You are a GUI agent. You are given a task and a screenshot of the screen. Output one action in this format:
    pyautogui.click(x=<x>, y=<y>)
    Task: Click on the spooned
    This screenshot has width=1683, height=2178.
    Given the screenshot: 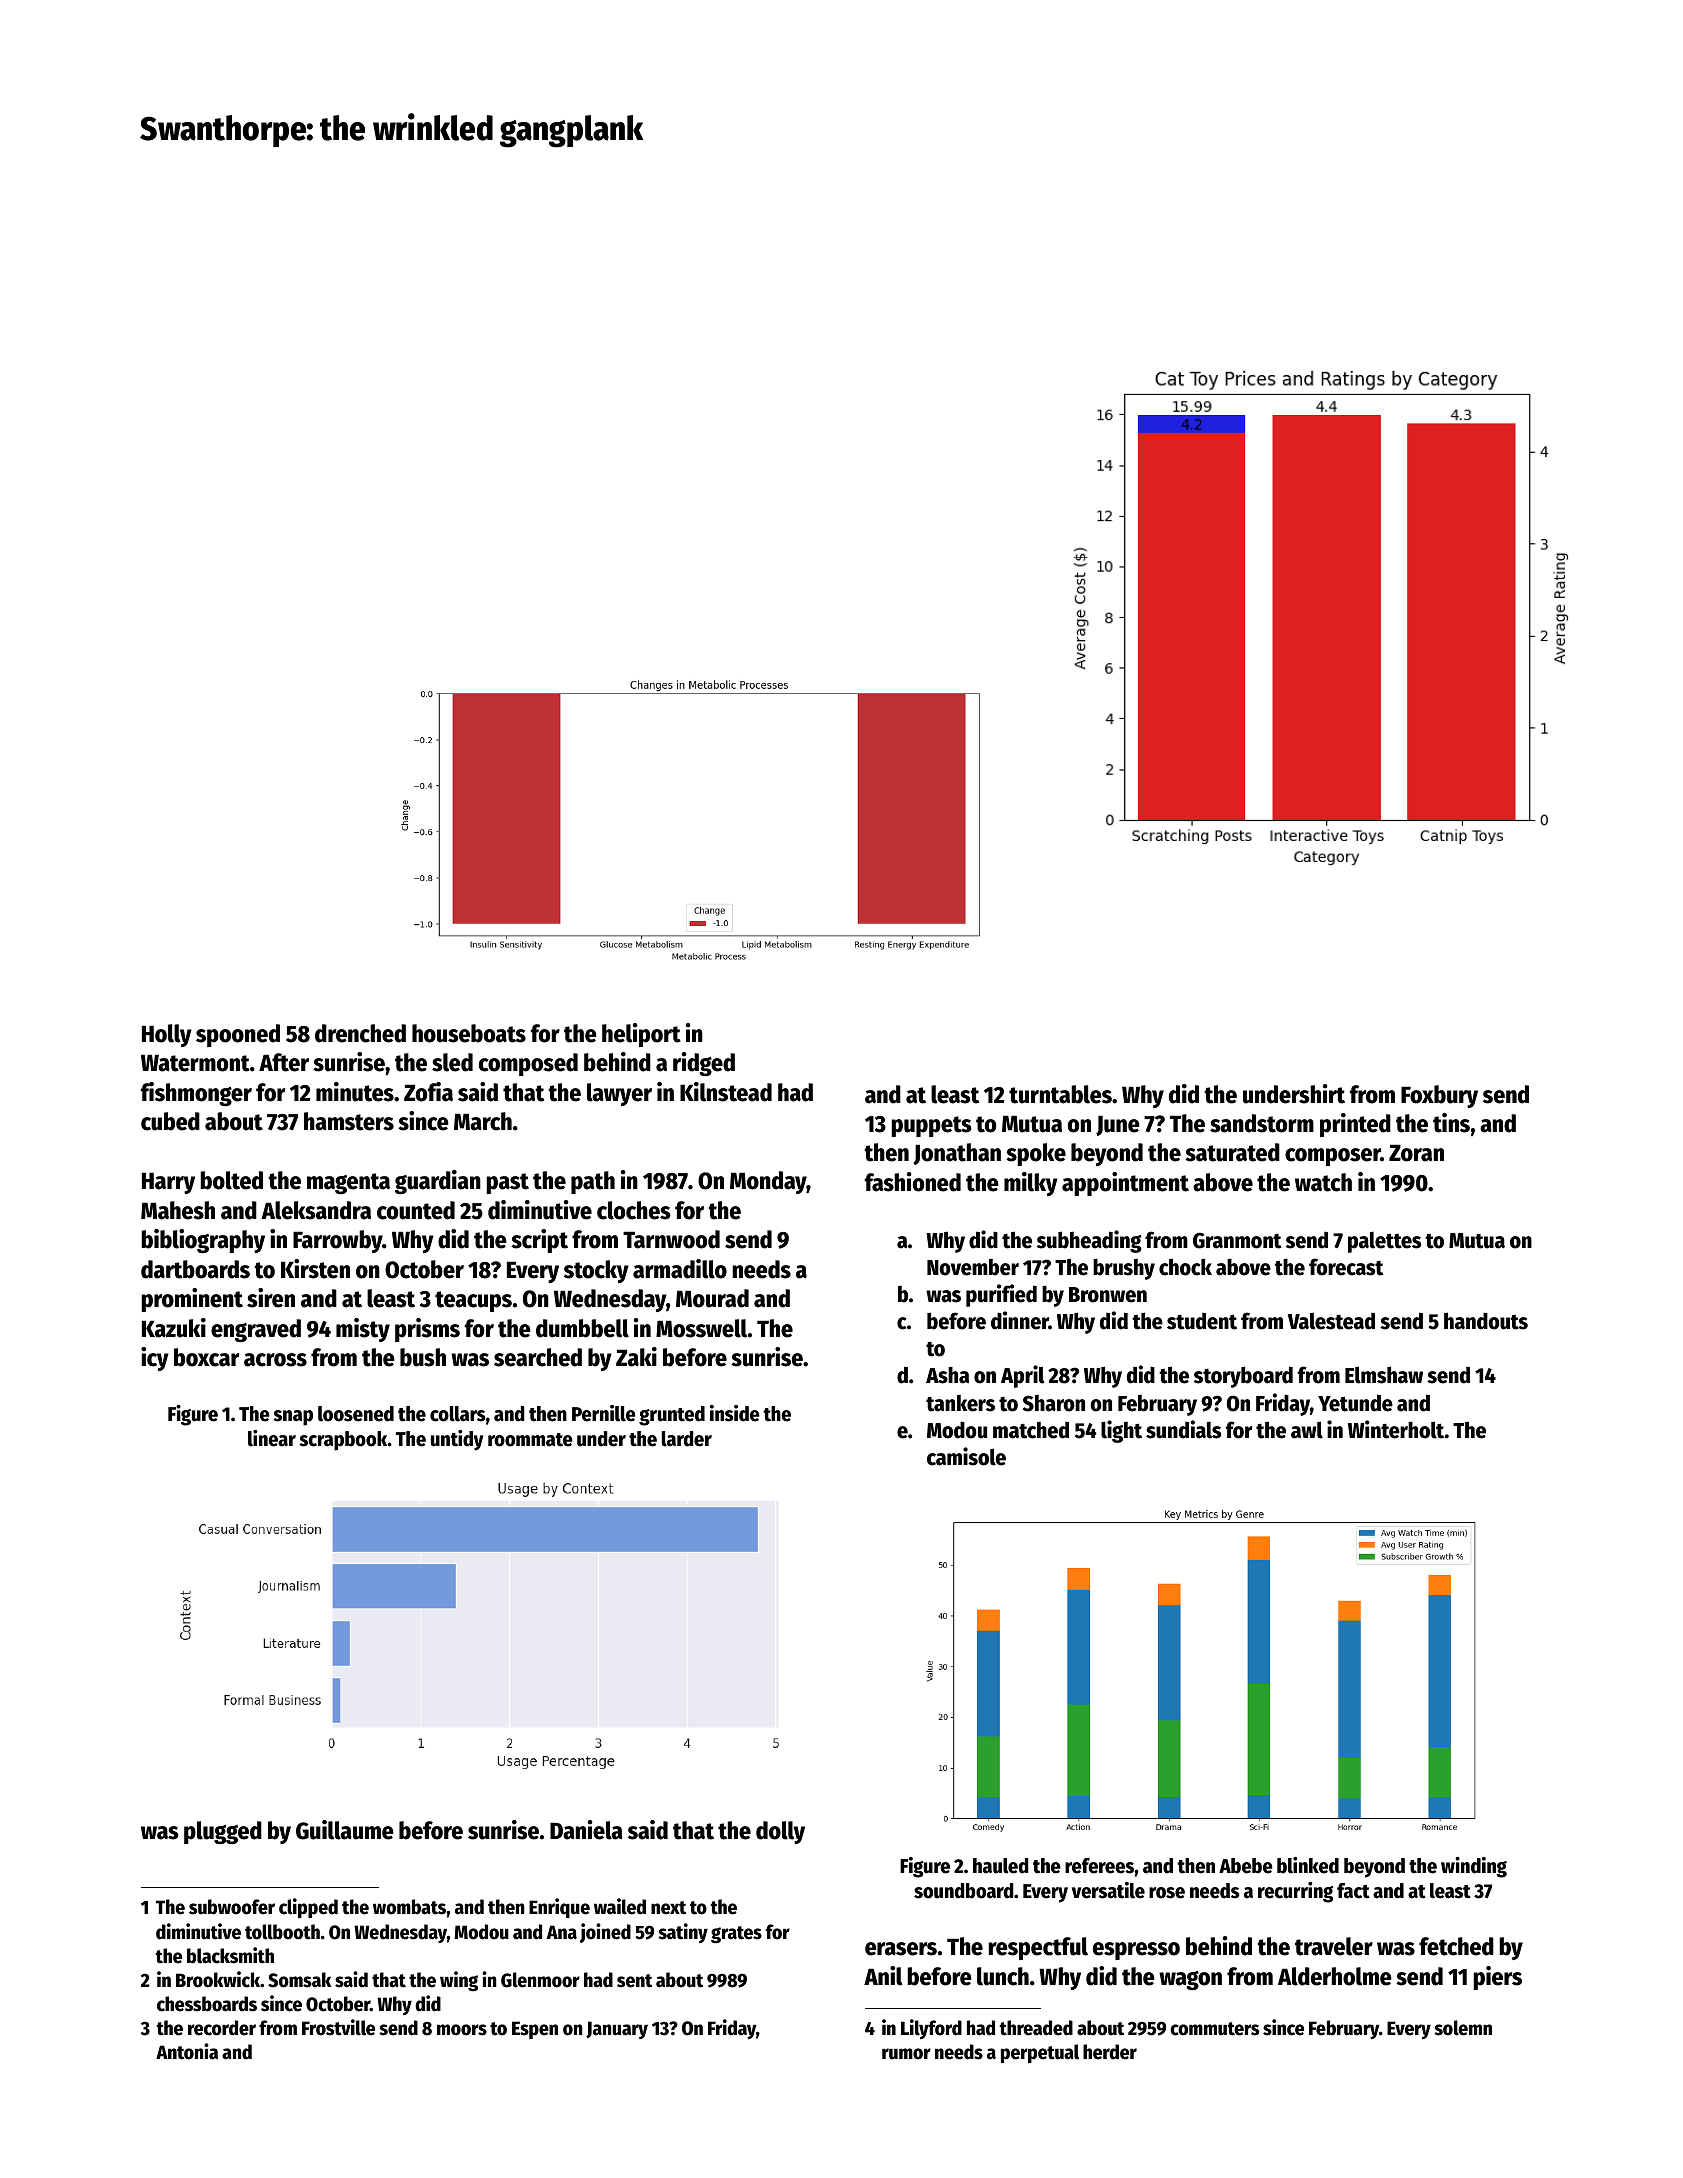 What is the action you would take?
    pyautogui.click(x=238, y=1035)
